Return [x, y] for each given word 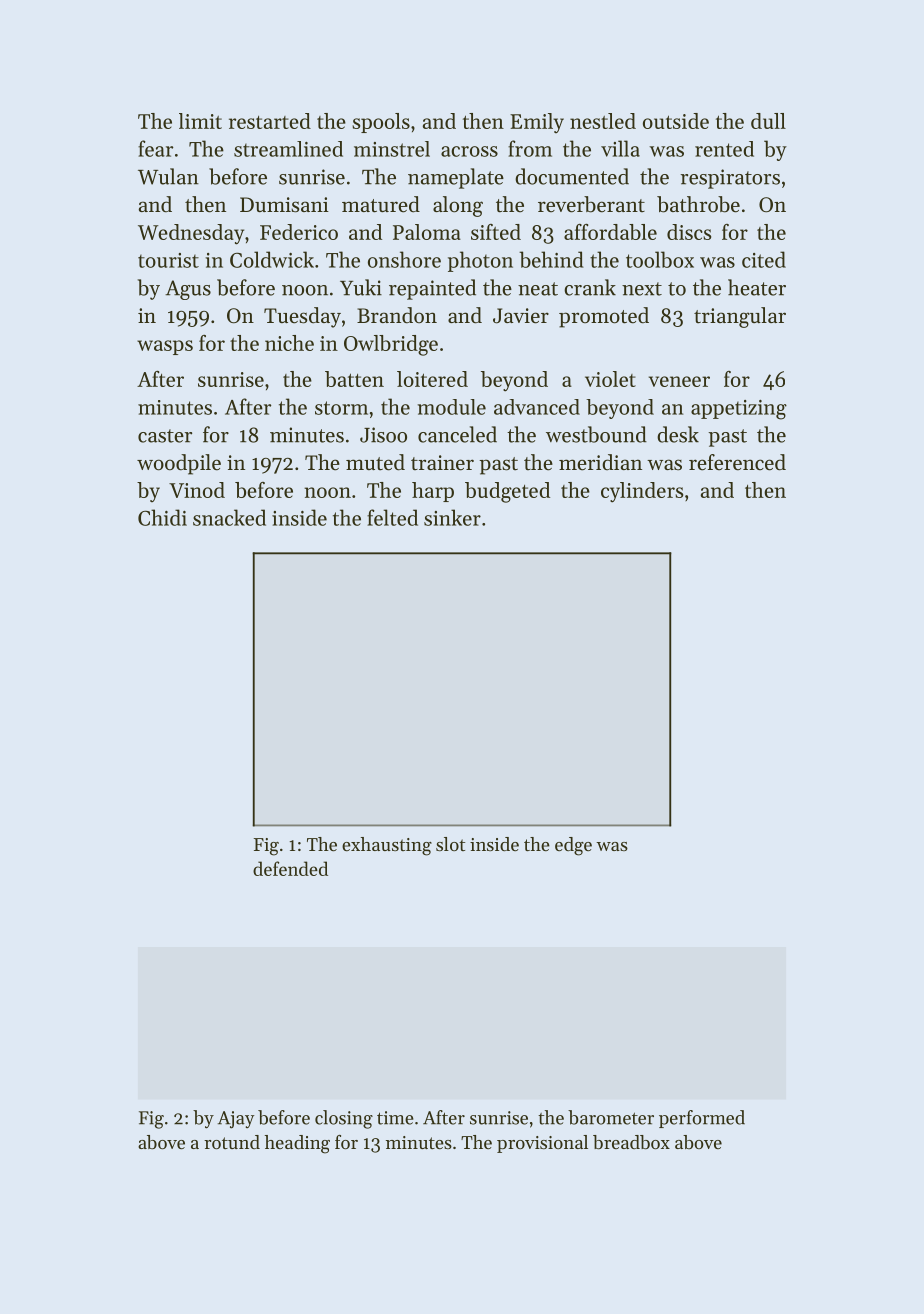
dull [768, 121]
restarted [270, 121]
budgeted [507, 492]
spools [381, 123]
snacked [229, 517]
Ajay [236, 1120]
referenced [737, 462]
